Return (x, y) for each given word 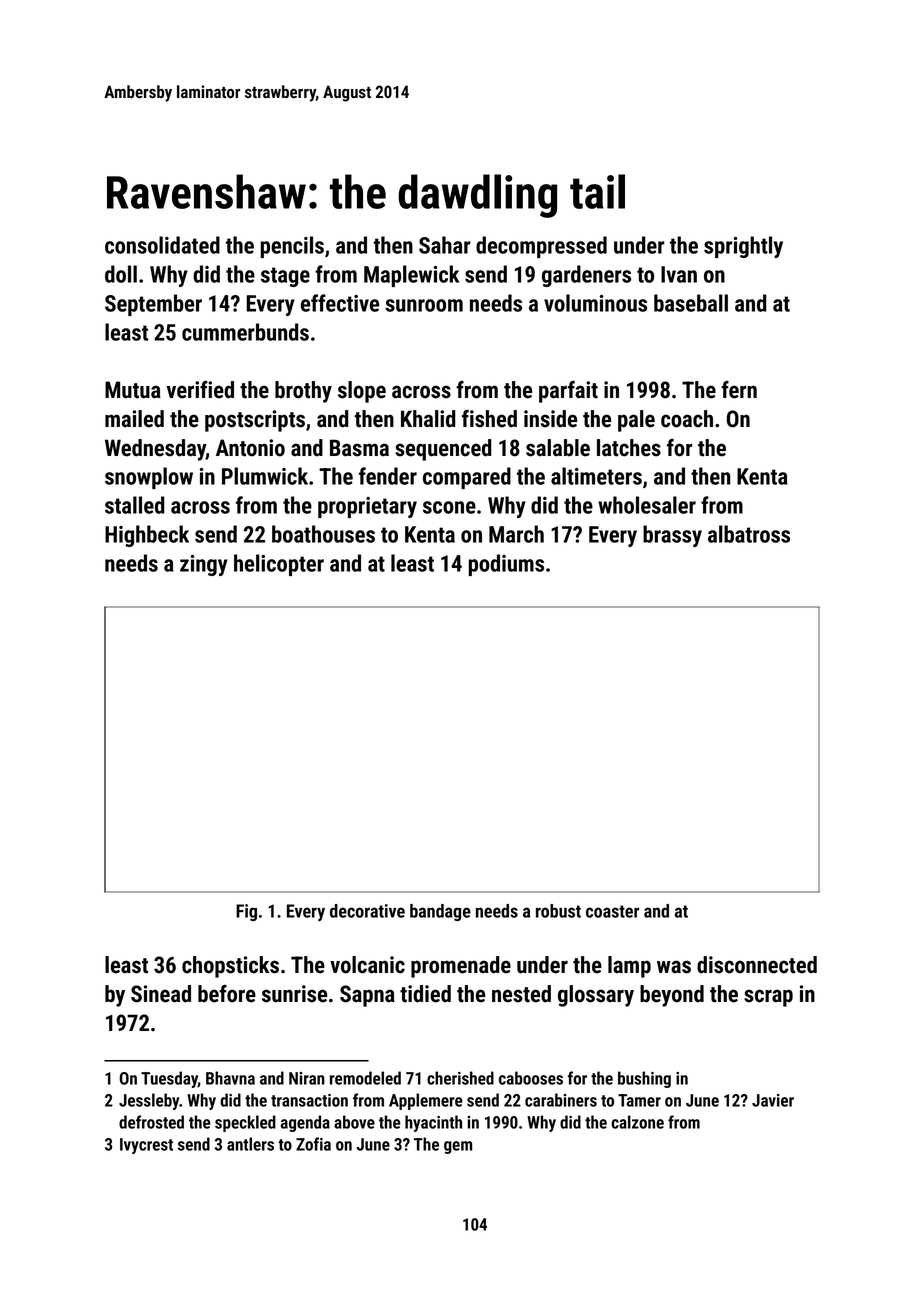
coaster (612, 911)
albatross (749, 534)
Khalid (428, 419)
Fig (246, 912)
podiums (506, 565)
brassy (672, 536)
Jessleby (149, 1101)
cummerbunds (245, 332)
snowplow (149, 478)
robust (558, 911)
